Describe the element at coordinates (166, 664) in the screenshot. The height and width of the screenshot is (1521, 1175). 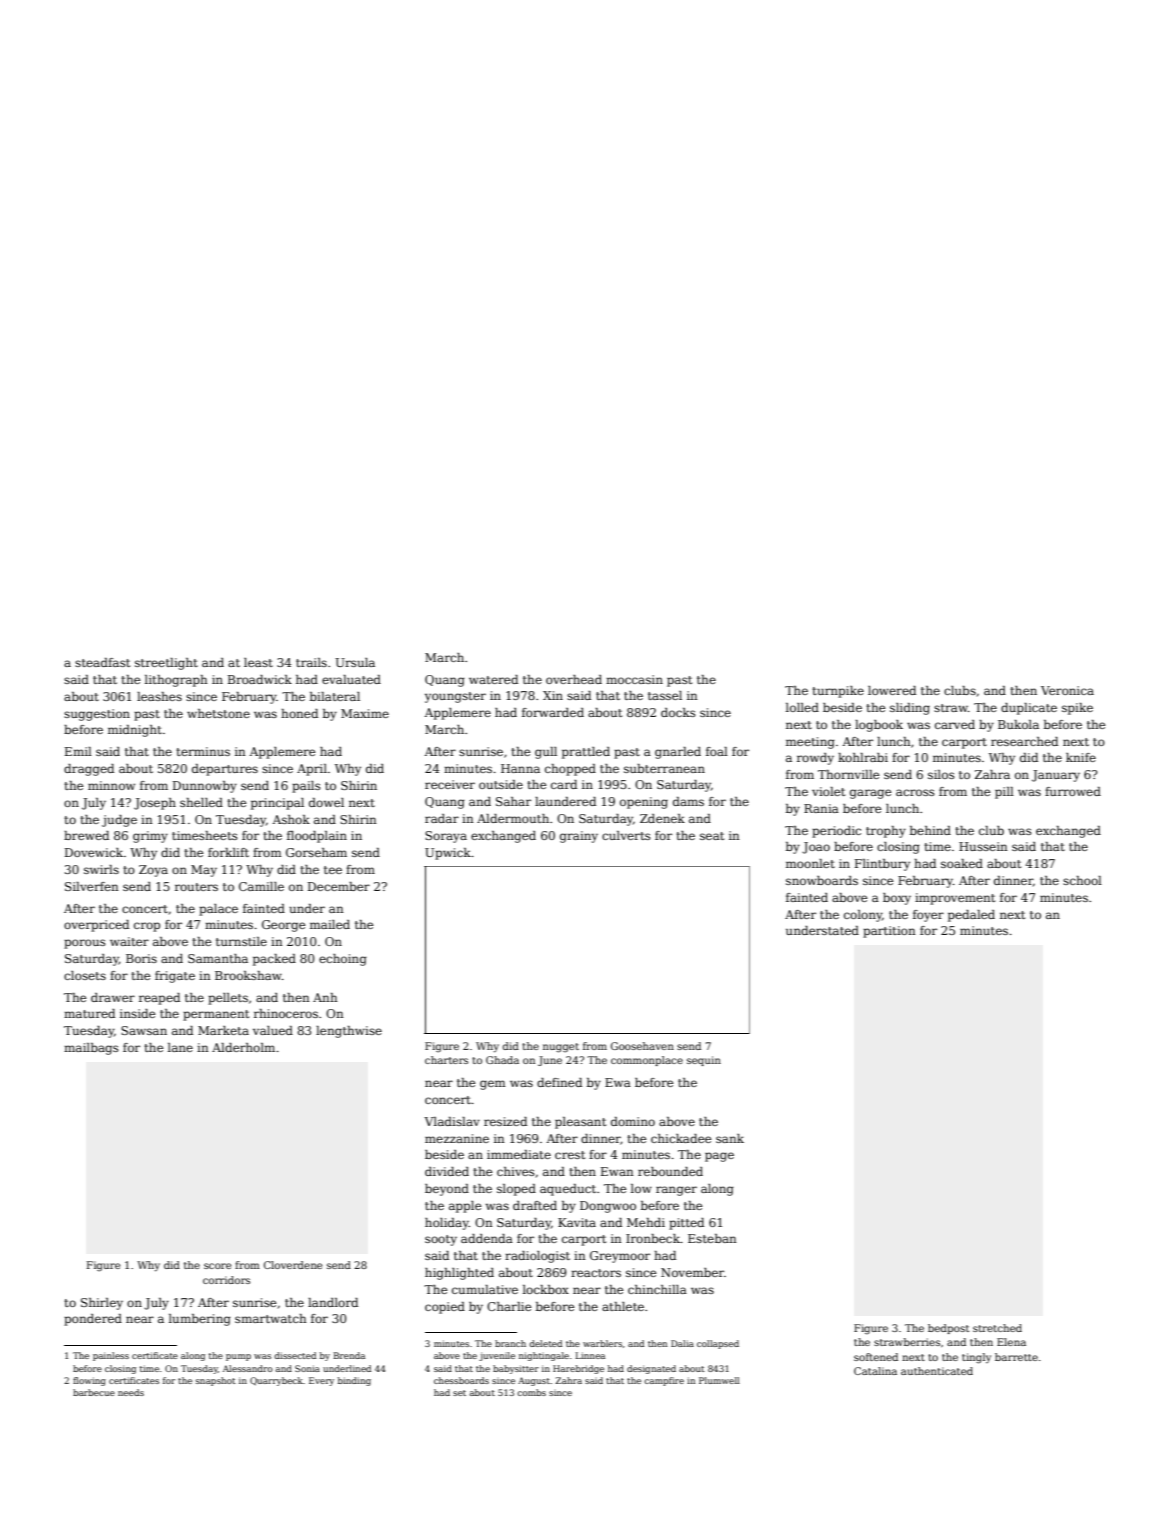
I see `streetlight` at that location.
